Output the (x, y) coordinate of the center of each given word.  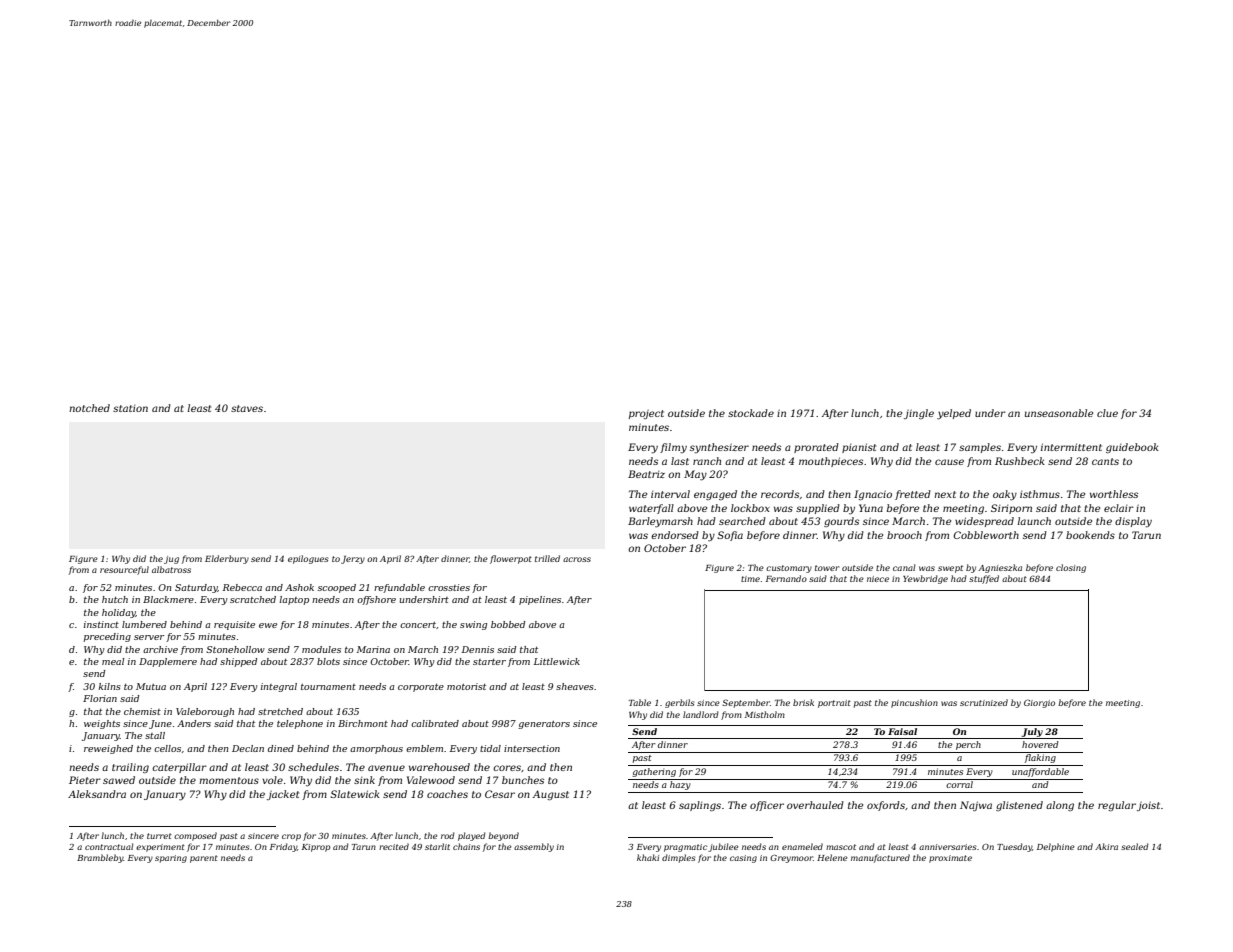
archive (160, 649)
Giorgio (1039, 703)
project (646, 414)
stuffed (984, 579)
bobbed (508, 624)
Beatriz (646, 474)
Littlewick (557, 661)
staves (247, 408)
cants (1105, 461)
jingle (919, 414)
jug (171, 560)
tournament (328, 687)
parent (204, 859)
